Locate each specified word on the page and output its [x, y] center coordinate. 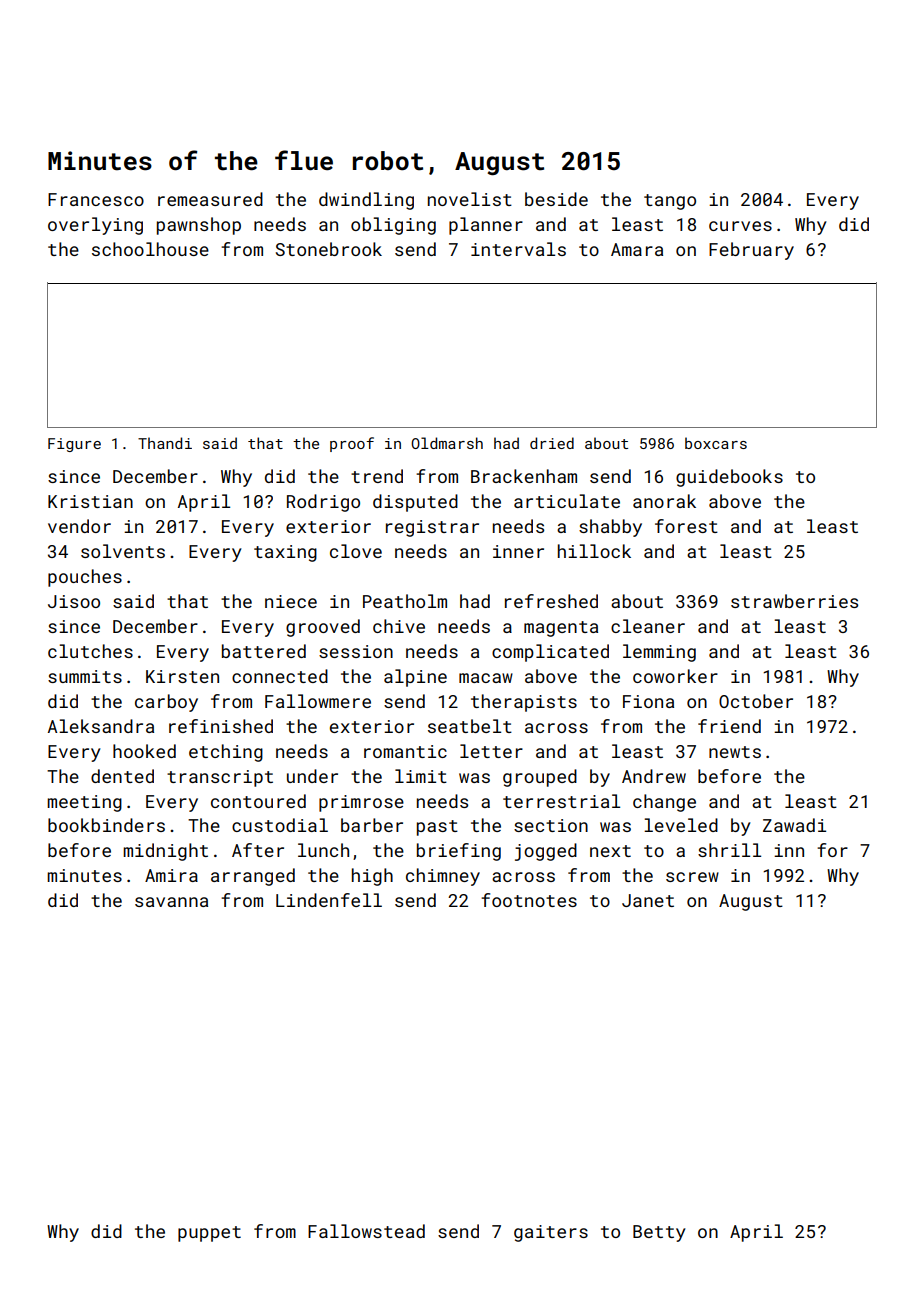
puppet [209, 1234]
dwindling [366, 201]
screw [692, 877]
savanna [171, 902]
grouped [540, 778]
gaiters [551, 1233]
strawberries [794, 601]
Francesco [96, 199]
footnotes [529, 900]
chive [399, 626]
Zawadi [794, 825]
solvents [123, 551]
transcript [220, 778]
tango [670, 202]
